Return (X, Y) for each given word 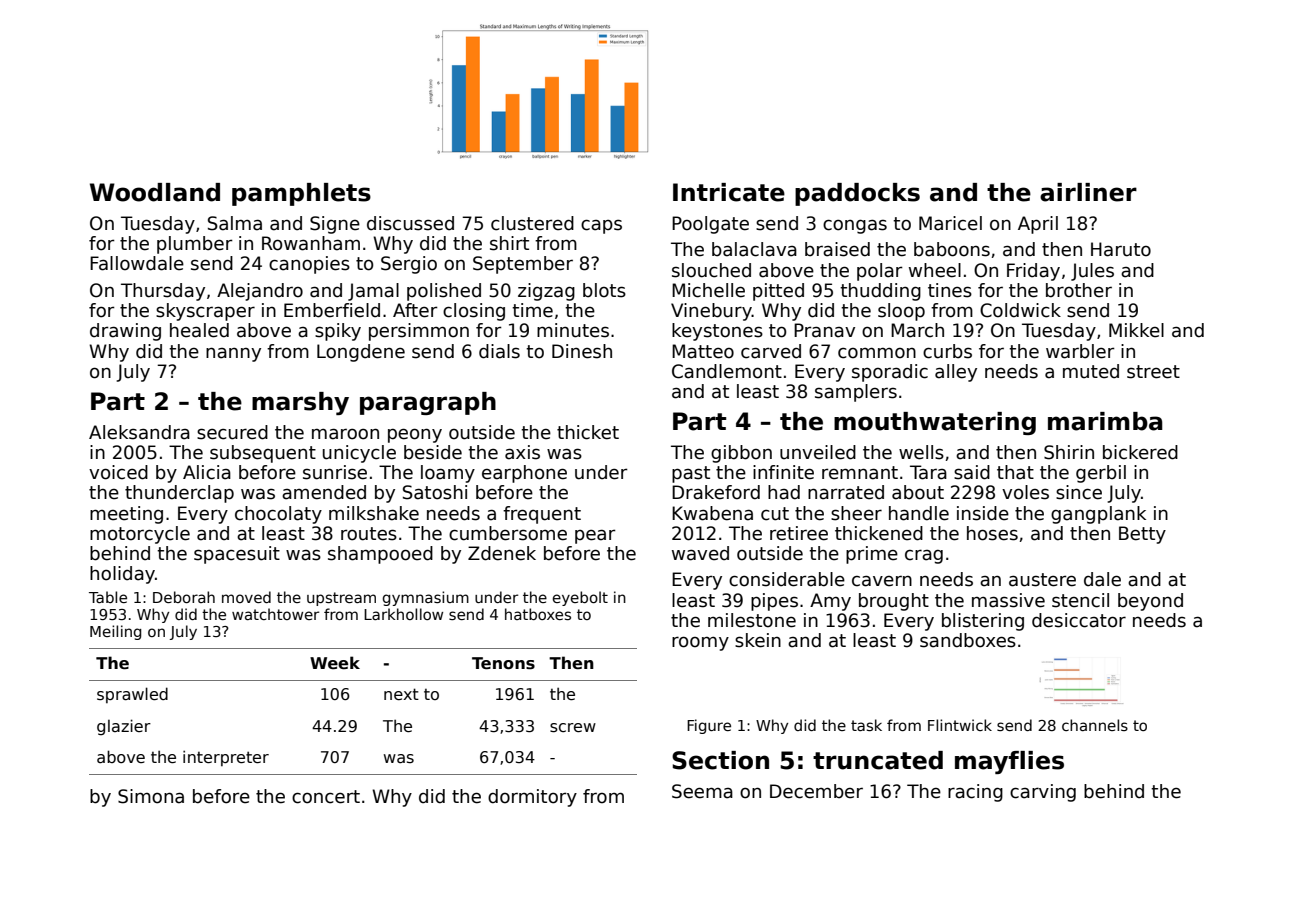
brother (1079, 290)
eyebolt (580, 598)
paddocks (857, 194)
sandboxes (968, 640)
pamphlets (301, 194)
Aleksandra (139, 432)
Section (720, 760)
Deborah (184, 597)
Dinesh (582, 351)
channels (1095, 725)
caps (601, 226)
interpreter (226, 758)
